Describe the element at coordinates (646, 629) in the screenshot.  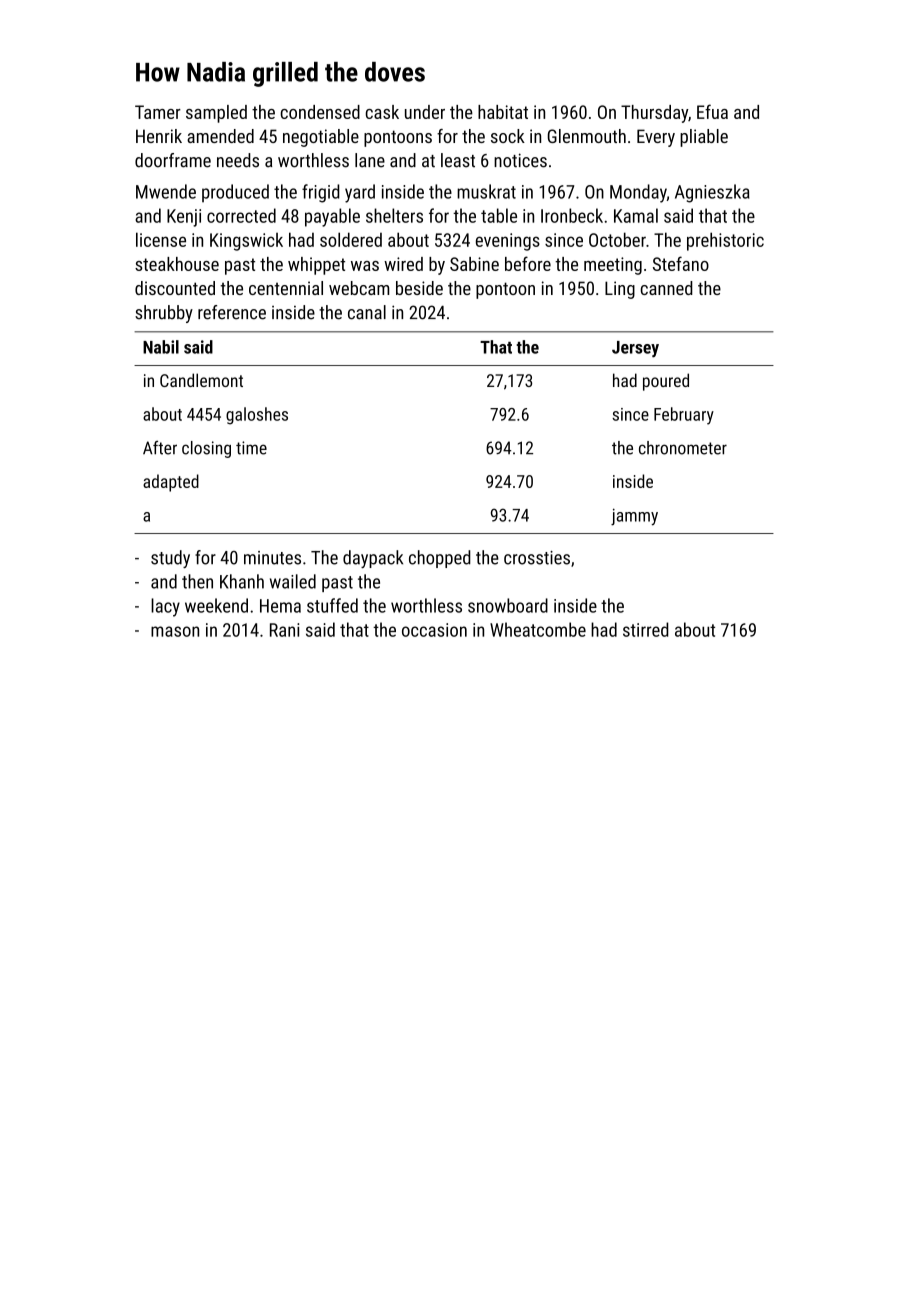
I see `stirred` at that location.
